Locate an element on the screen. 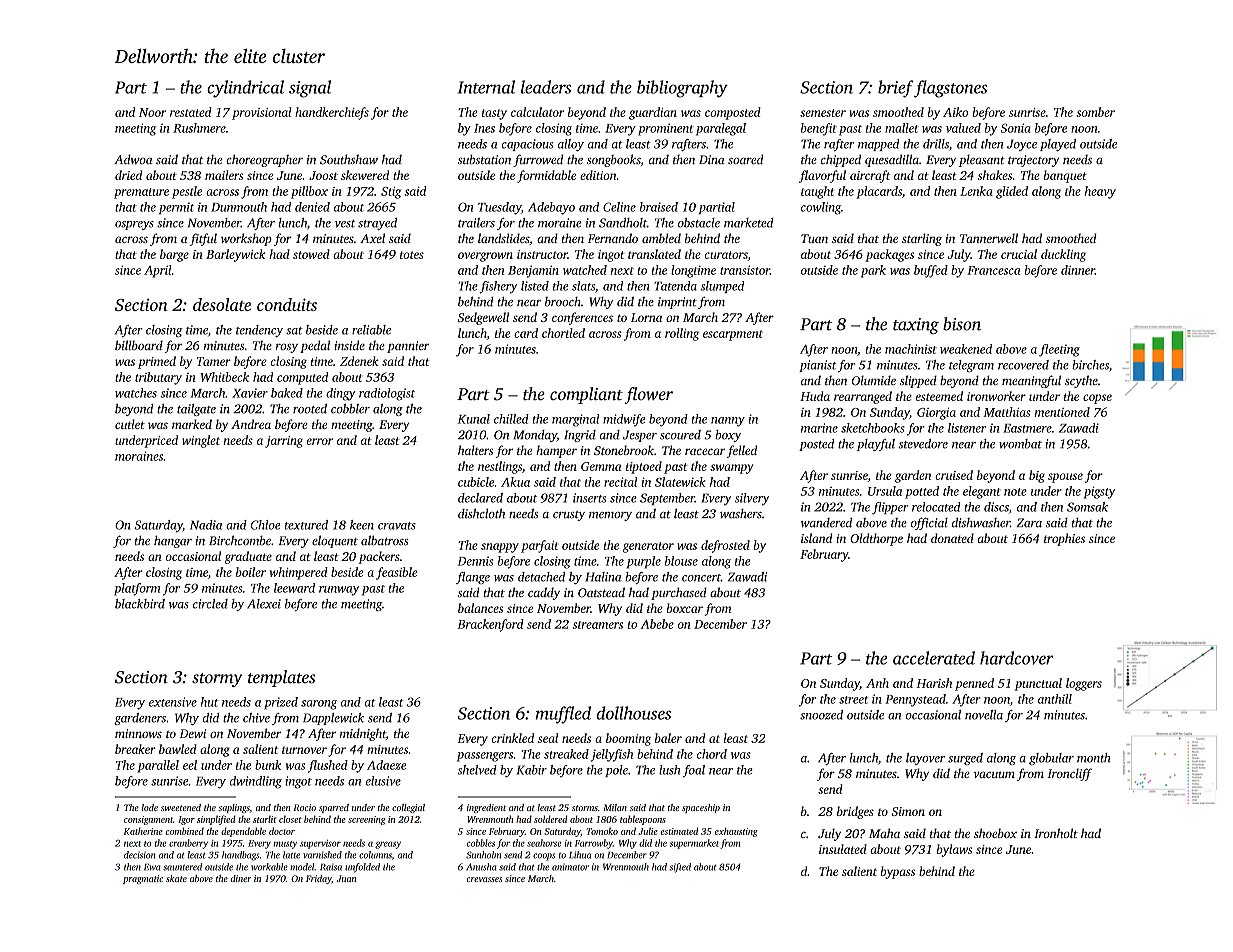  fleeting is located at coordinates (1059, 350).
